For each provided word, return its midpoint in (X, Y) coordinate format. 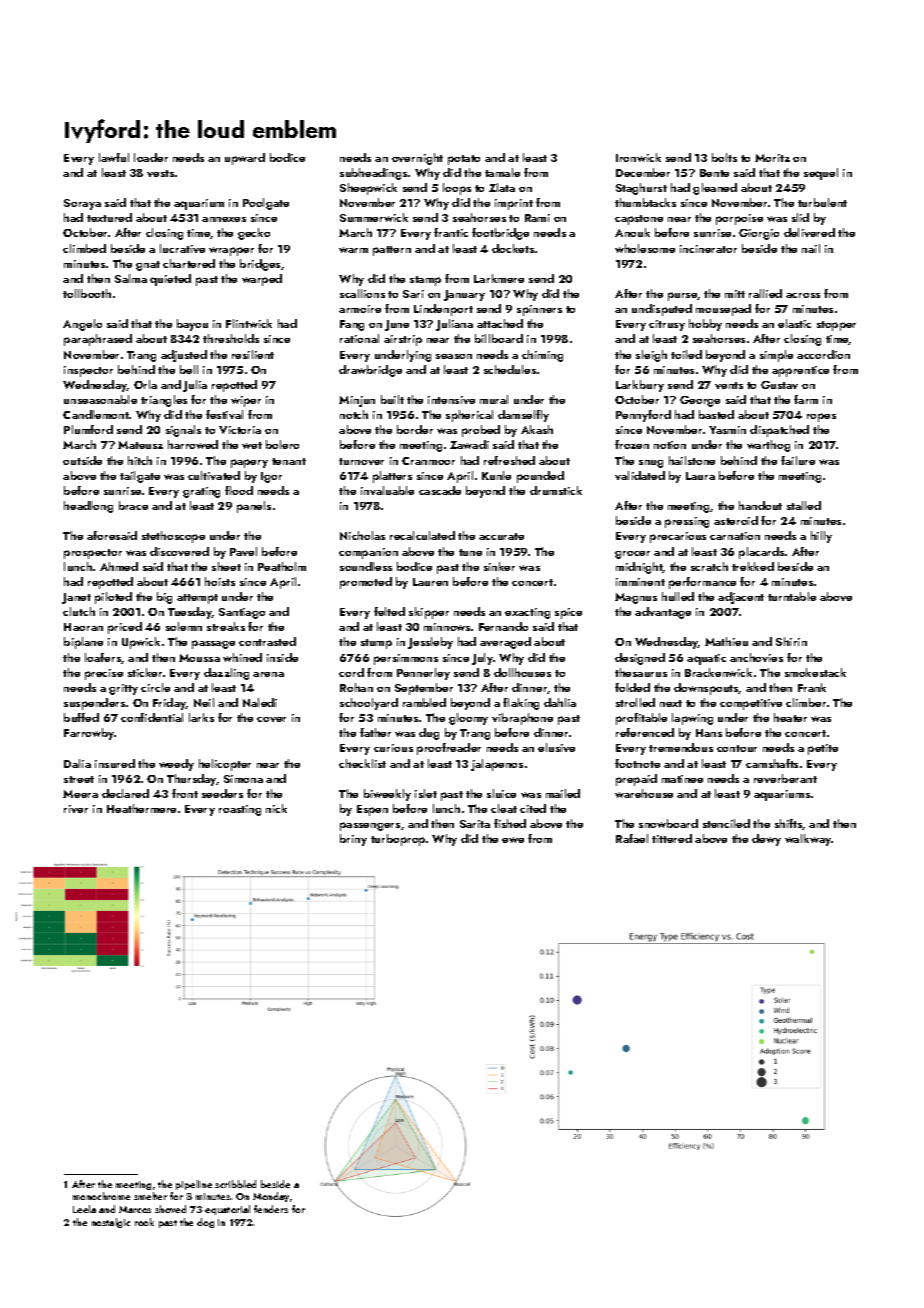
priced (125, 628)
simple (776, 356)
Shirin (791, 641)
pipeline (194, 1185)
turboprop (398, 840)
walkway (808, 840)
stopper (836, 326)
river (76, 809)
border (415, 429)
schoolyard (369, 704)
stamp (425, 281)
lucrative (182, 248)
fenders (271, 1209)
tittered (672, 838)
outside (82, 460)
